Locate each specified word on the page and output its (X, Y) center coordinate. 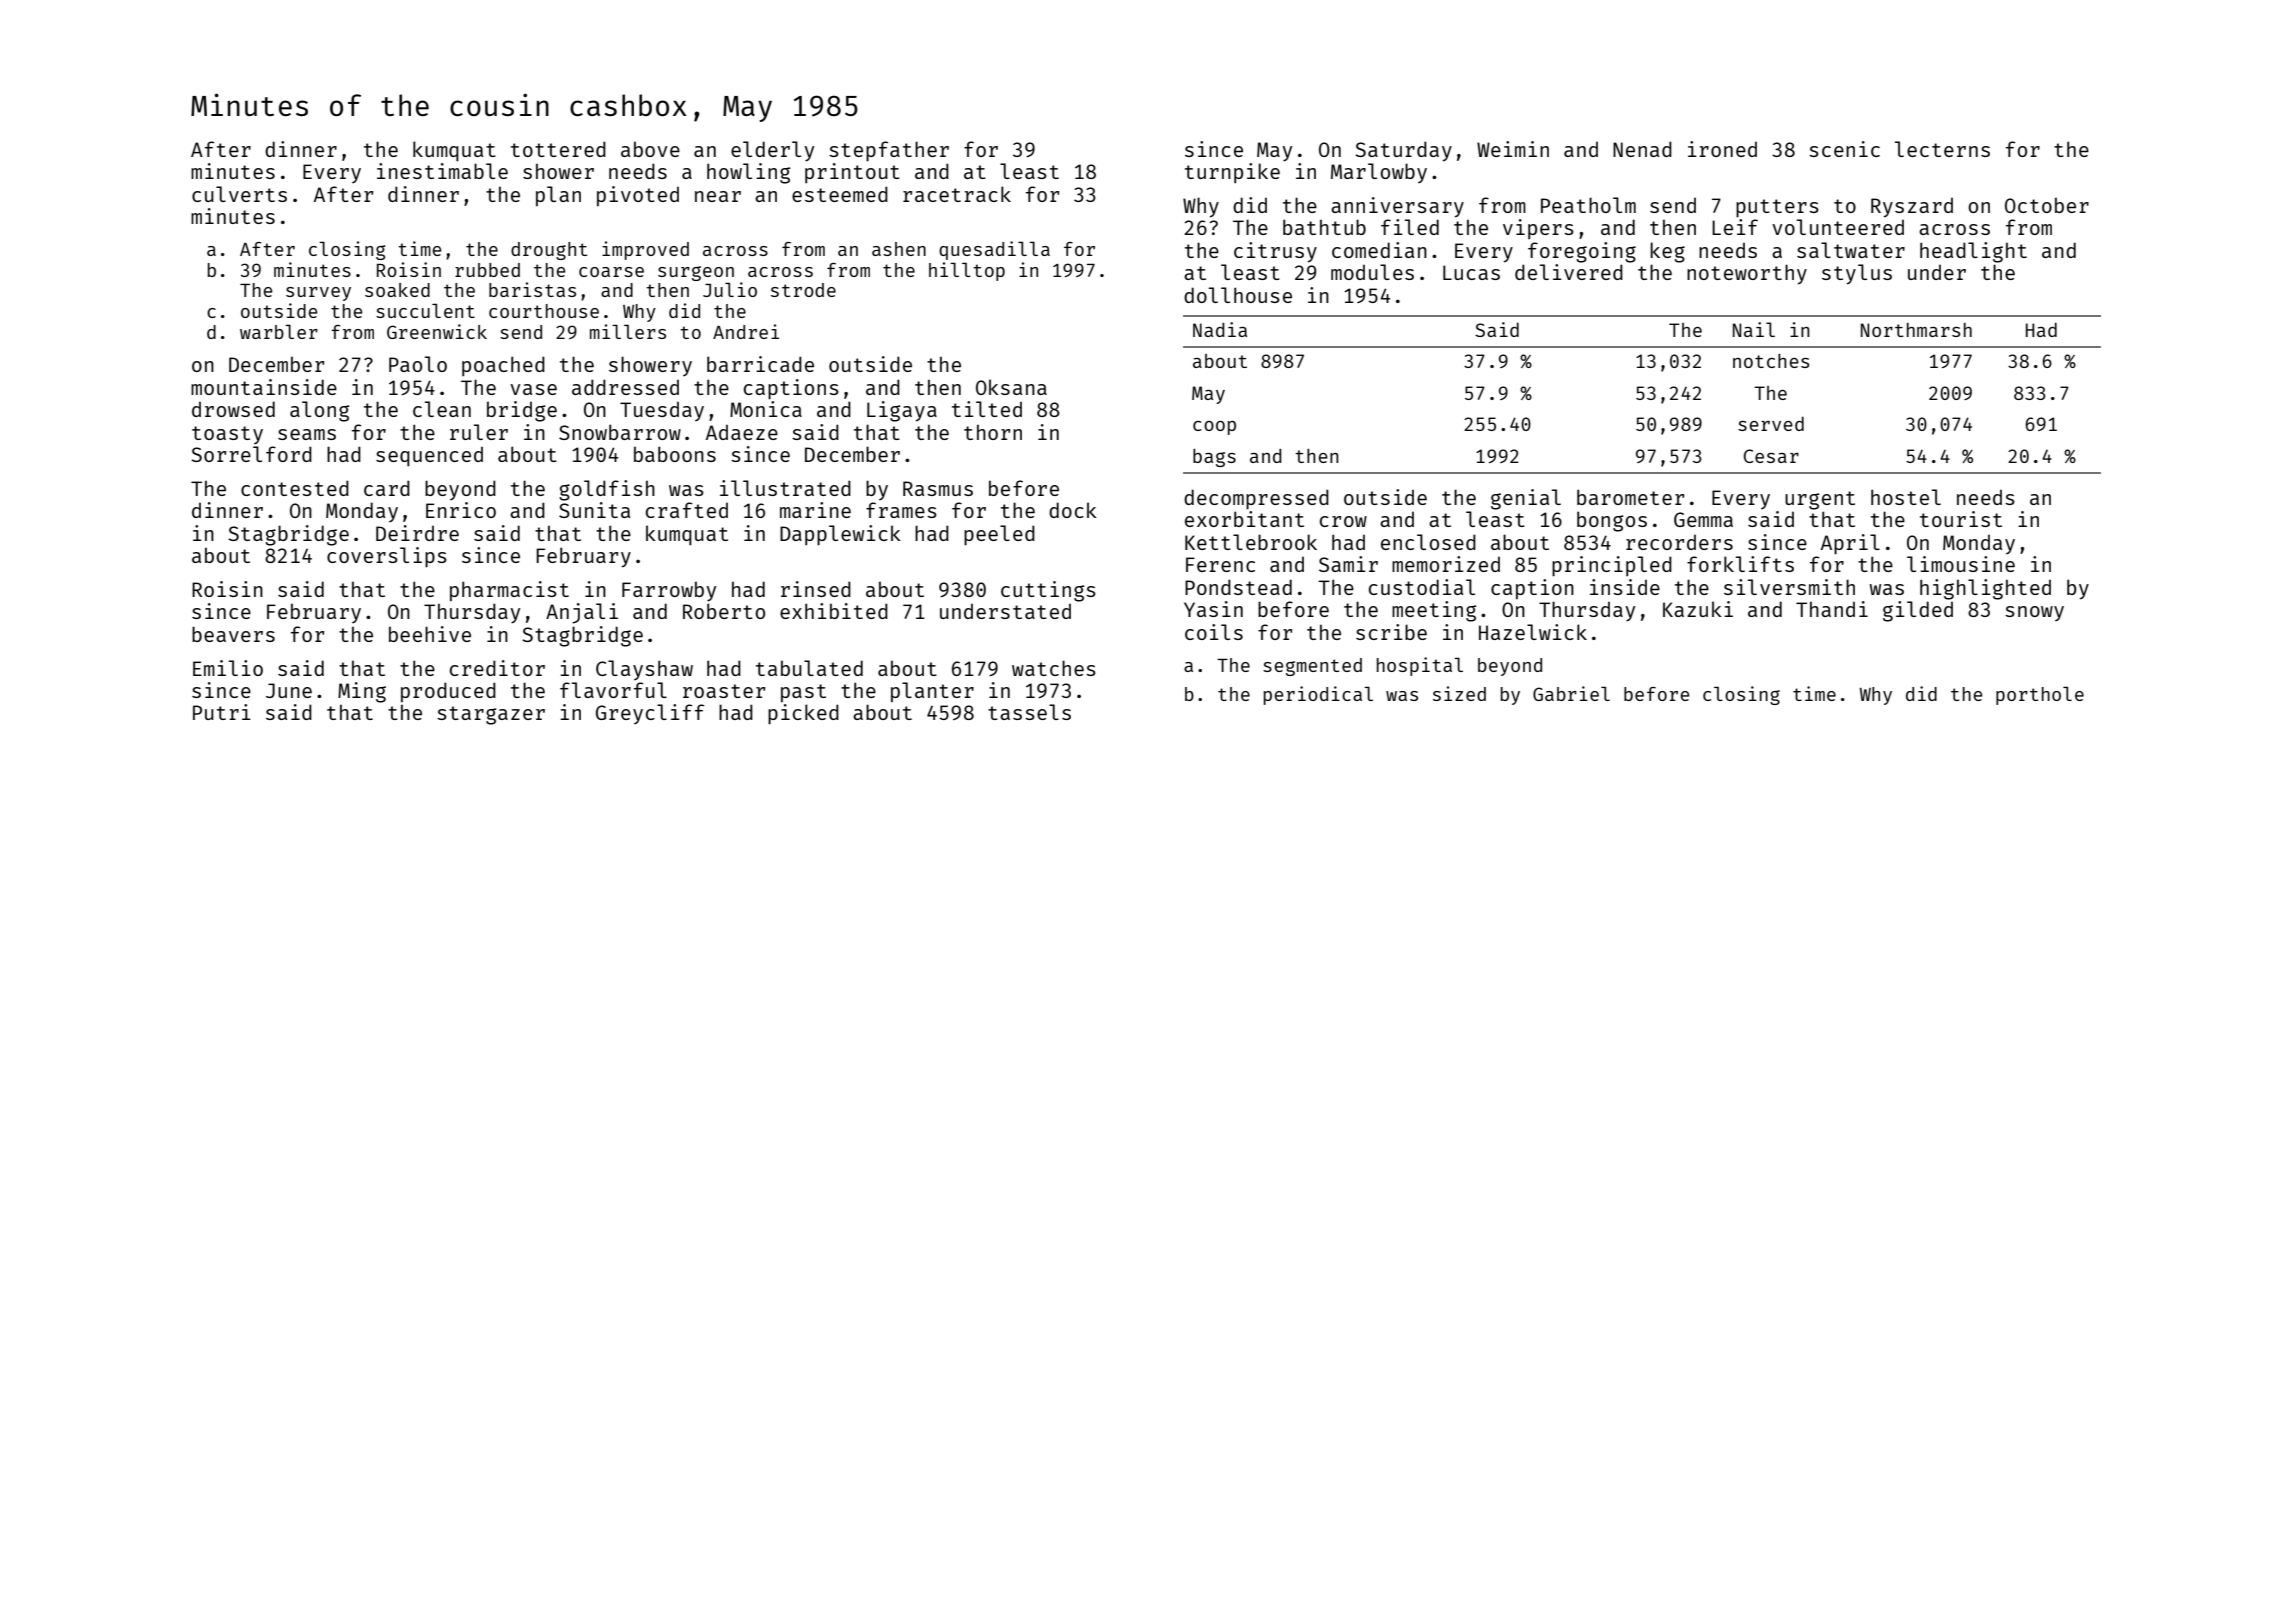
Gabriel (1571, 693)
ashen (899, 249)
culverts (239, 194)
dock (1073, 510)
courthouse (544, 311)
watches (1054, 668)
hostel (1906, 497)
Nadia (1220, 329)
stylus (1857, 274)
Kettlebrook (1251, 542)
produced (448, 692)
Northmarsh (1916, 330)
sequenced (429, 456)
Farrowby (669, 591)
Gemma (1703, 519)
